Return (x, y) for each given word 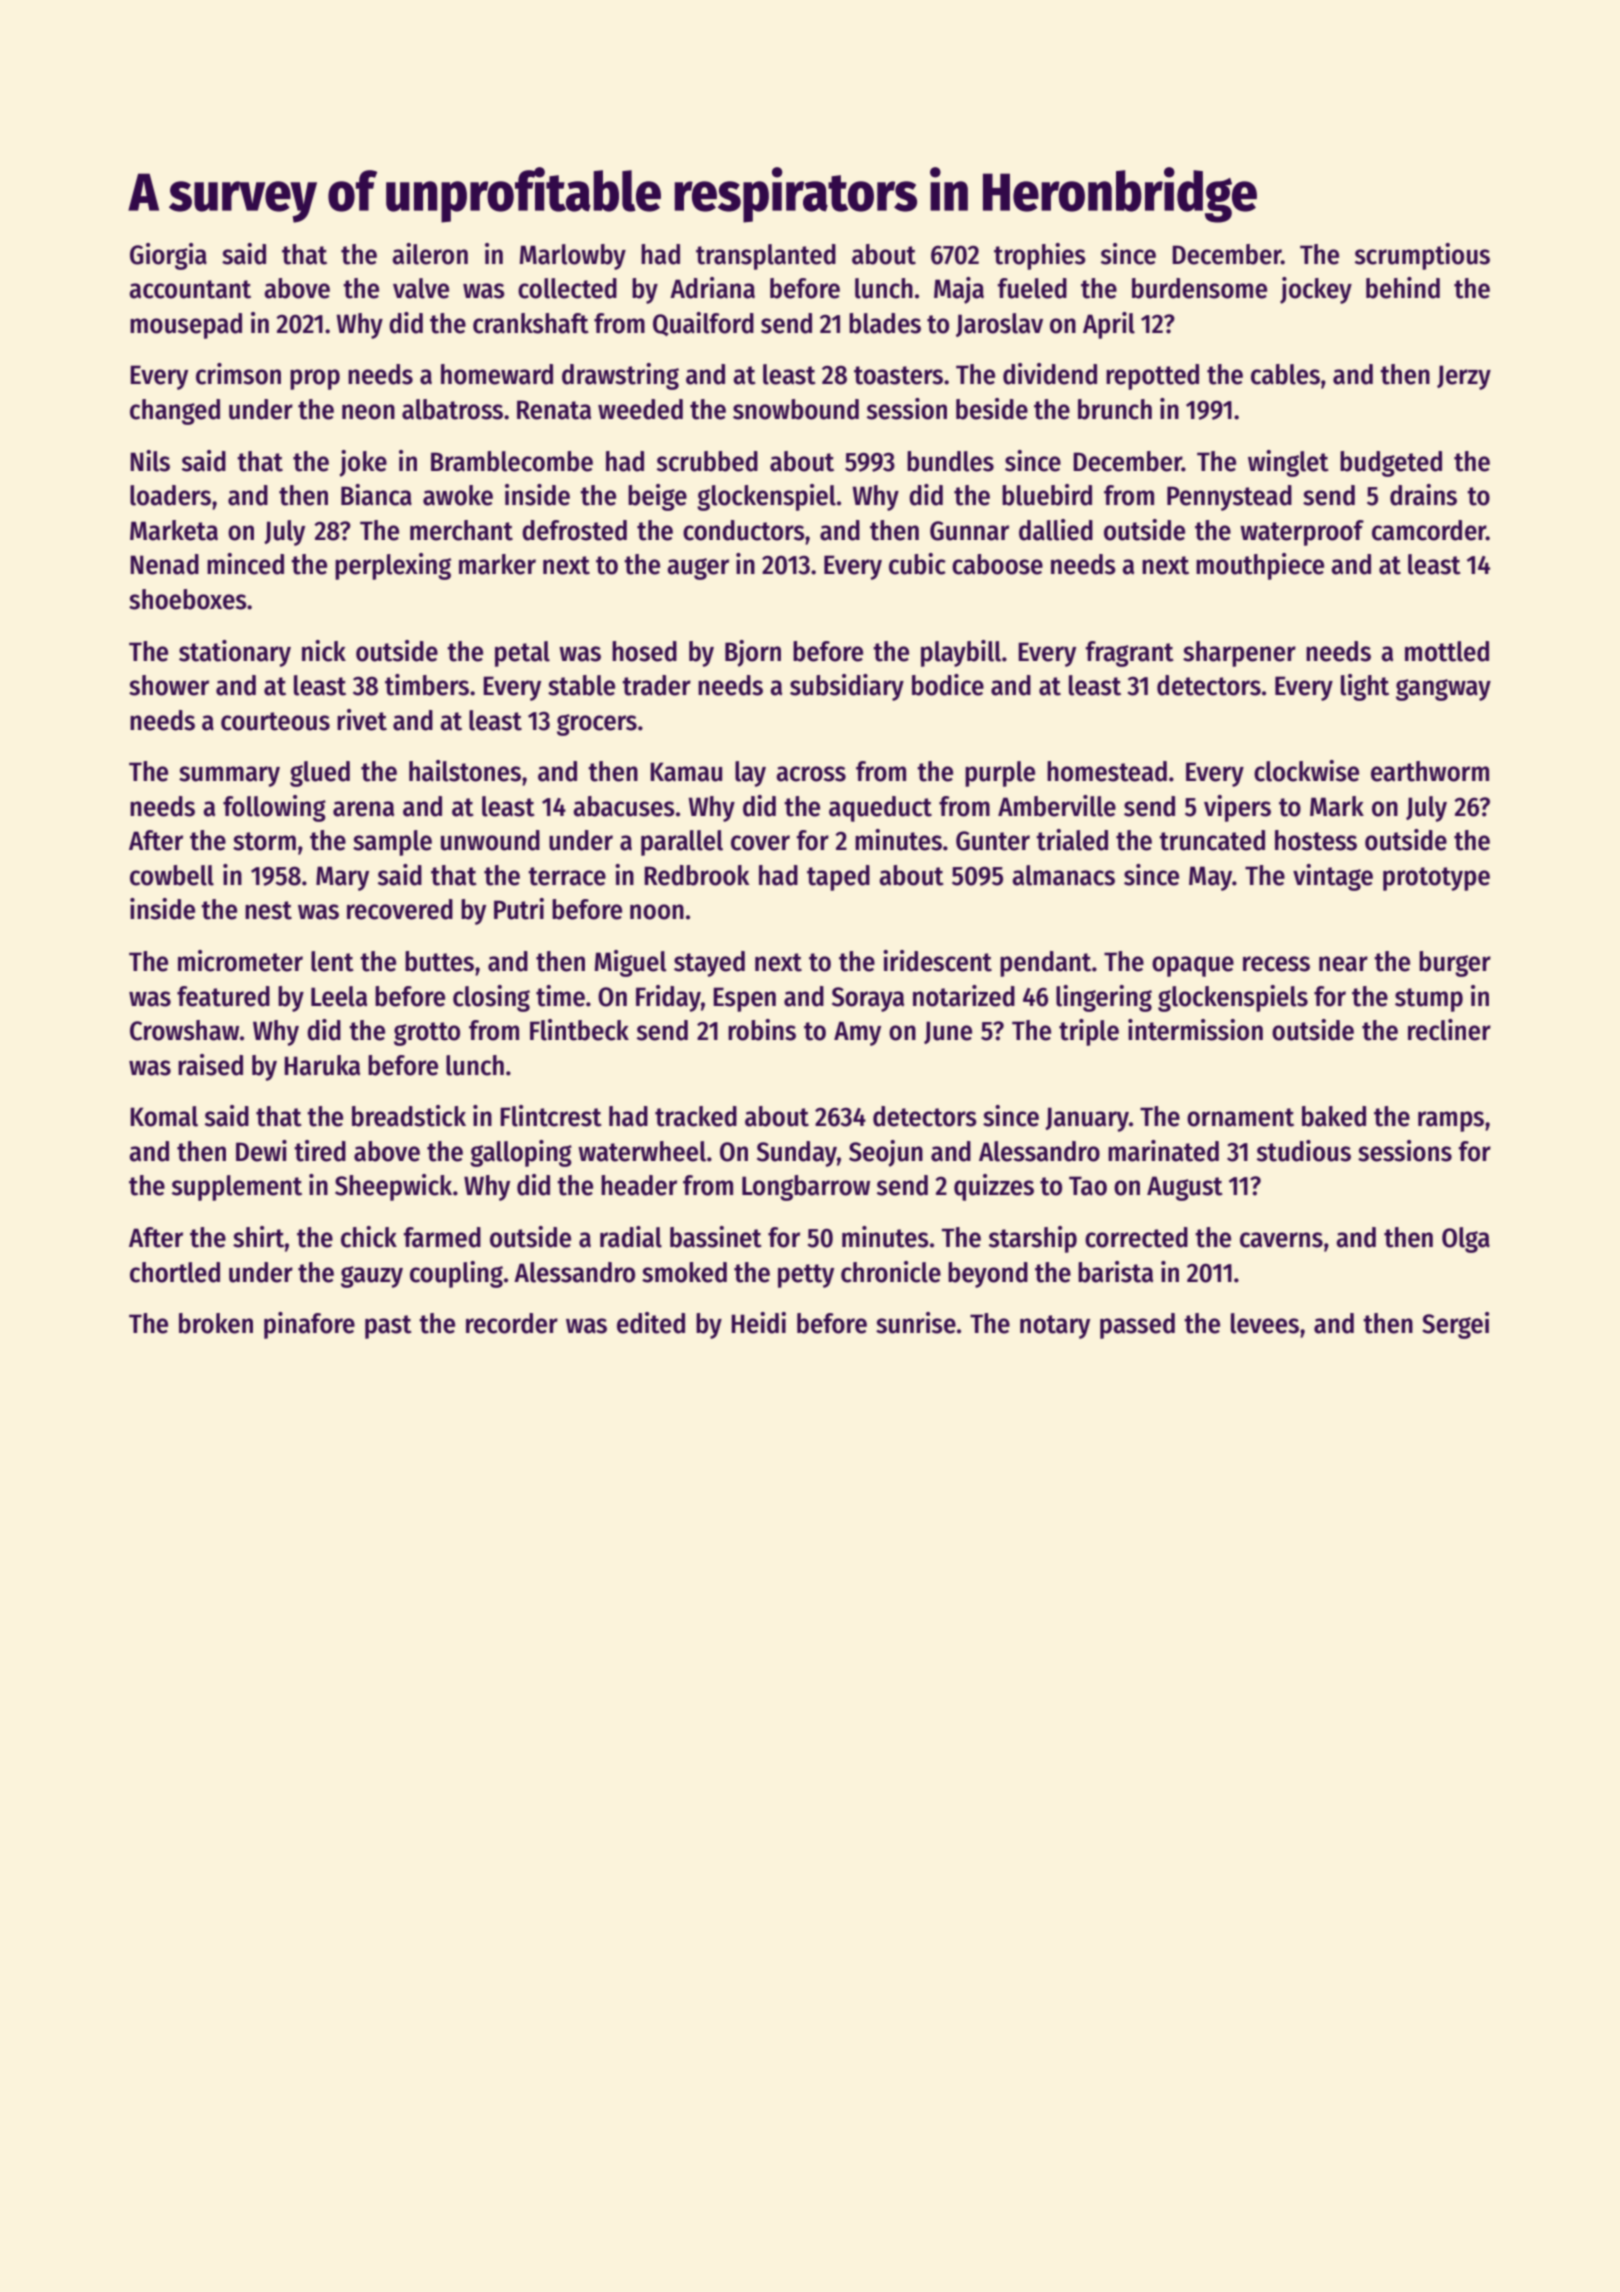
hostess (1316, 840)
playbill (961, 653)
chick (369, 1237)
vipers (1237, 808)
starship (1033, 1239)
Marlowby (572, 257)
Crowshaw (184, 1030)
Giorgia (168, 256)
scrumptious (1422, 256)
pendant (1045, 964)
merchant (461, 530)
